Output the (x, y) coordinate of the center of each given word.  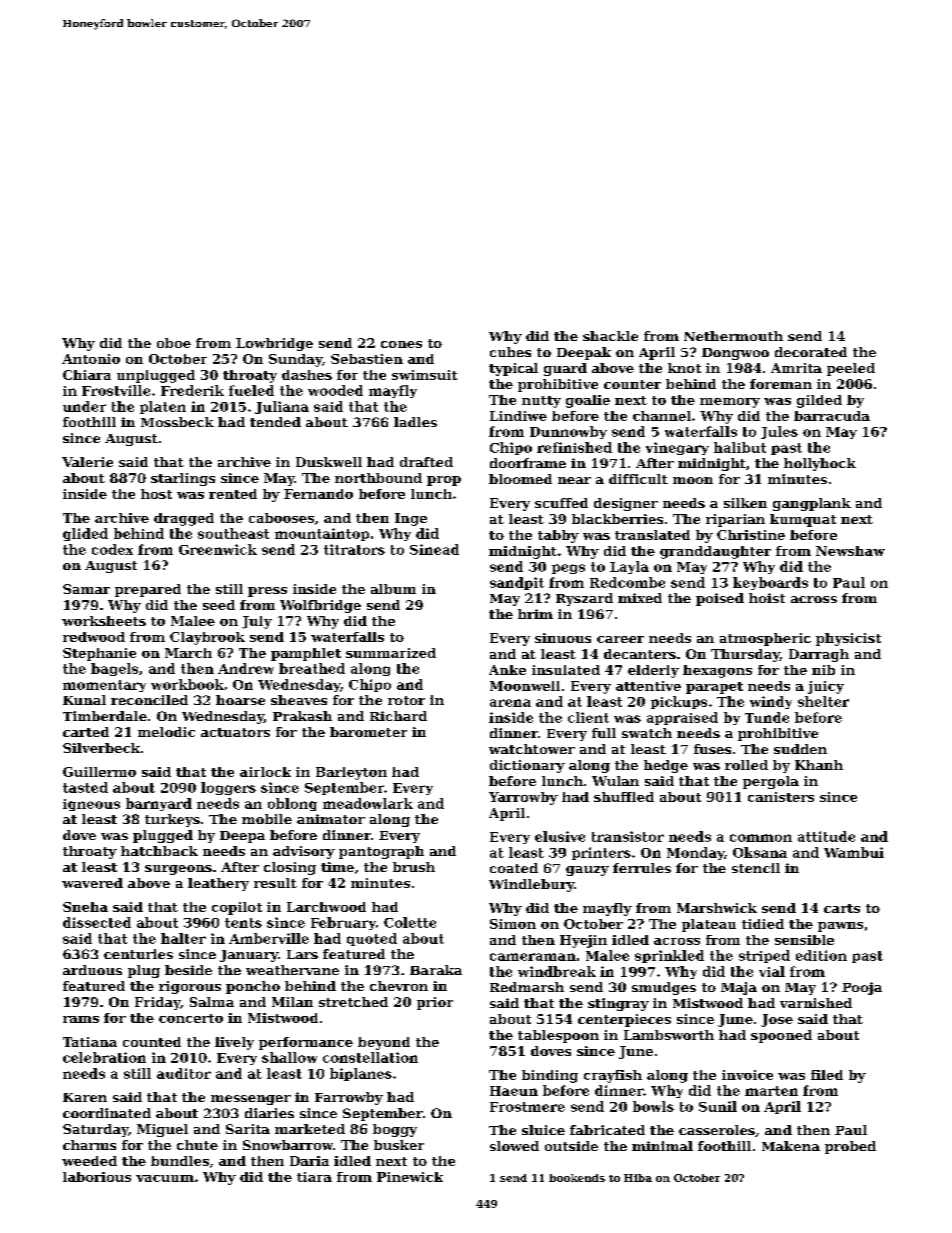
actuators (235, 732)
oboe (174, 343)
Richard (398, 716)
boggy (395, 1130)
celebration (104, 1057)
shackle (610, 336)
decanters (640, 654)
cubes (510, 352)
